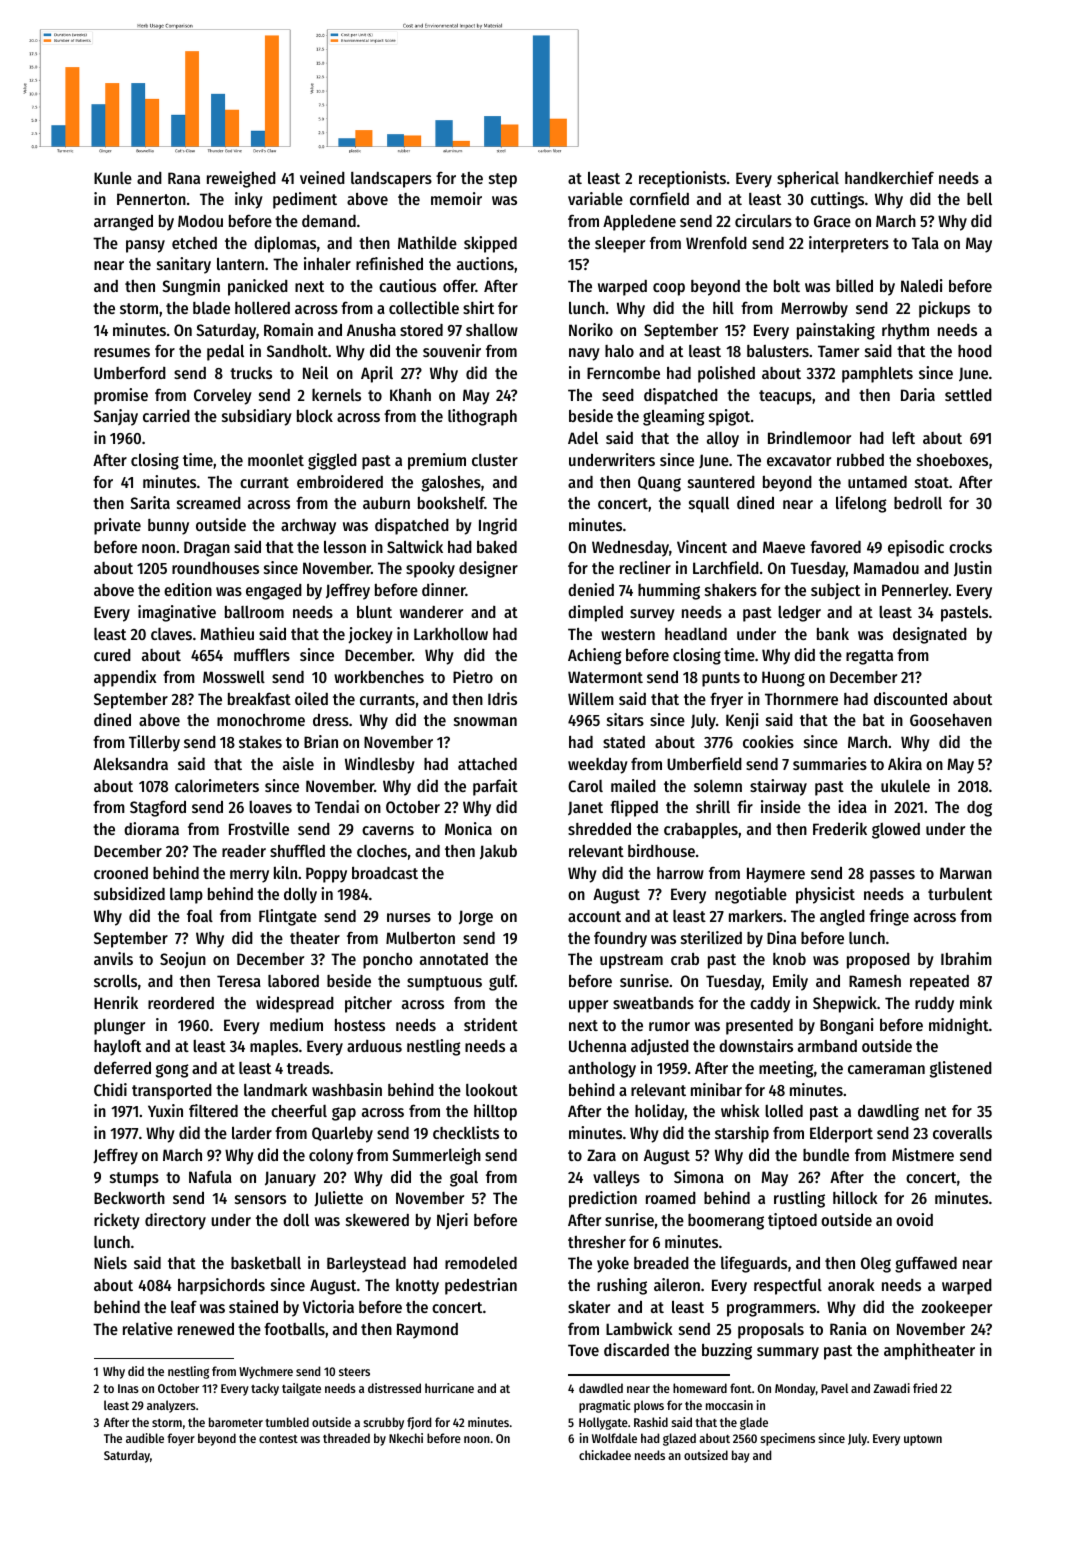 This screenshot has width=1086, height=1543. What do you see at coordinates (808, 179) in the screenshot?
I see `spherical` at bounding box center [808, 179].
